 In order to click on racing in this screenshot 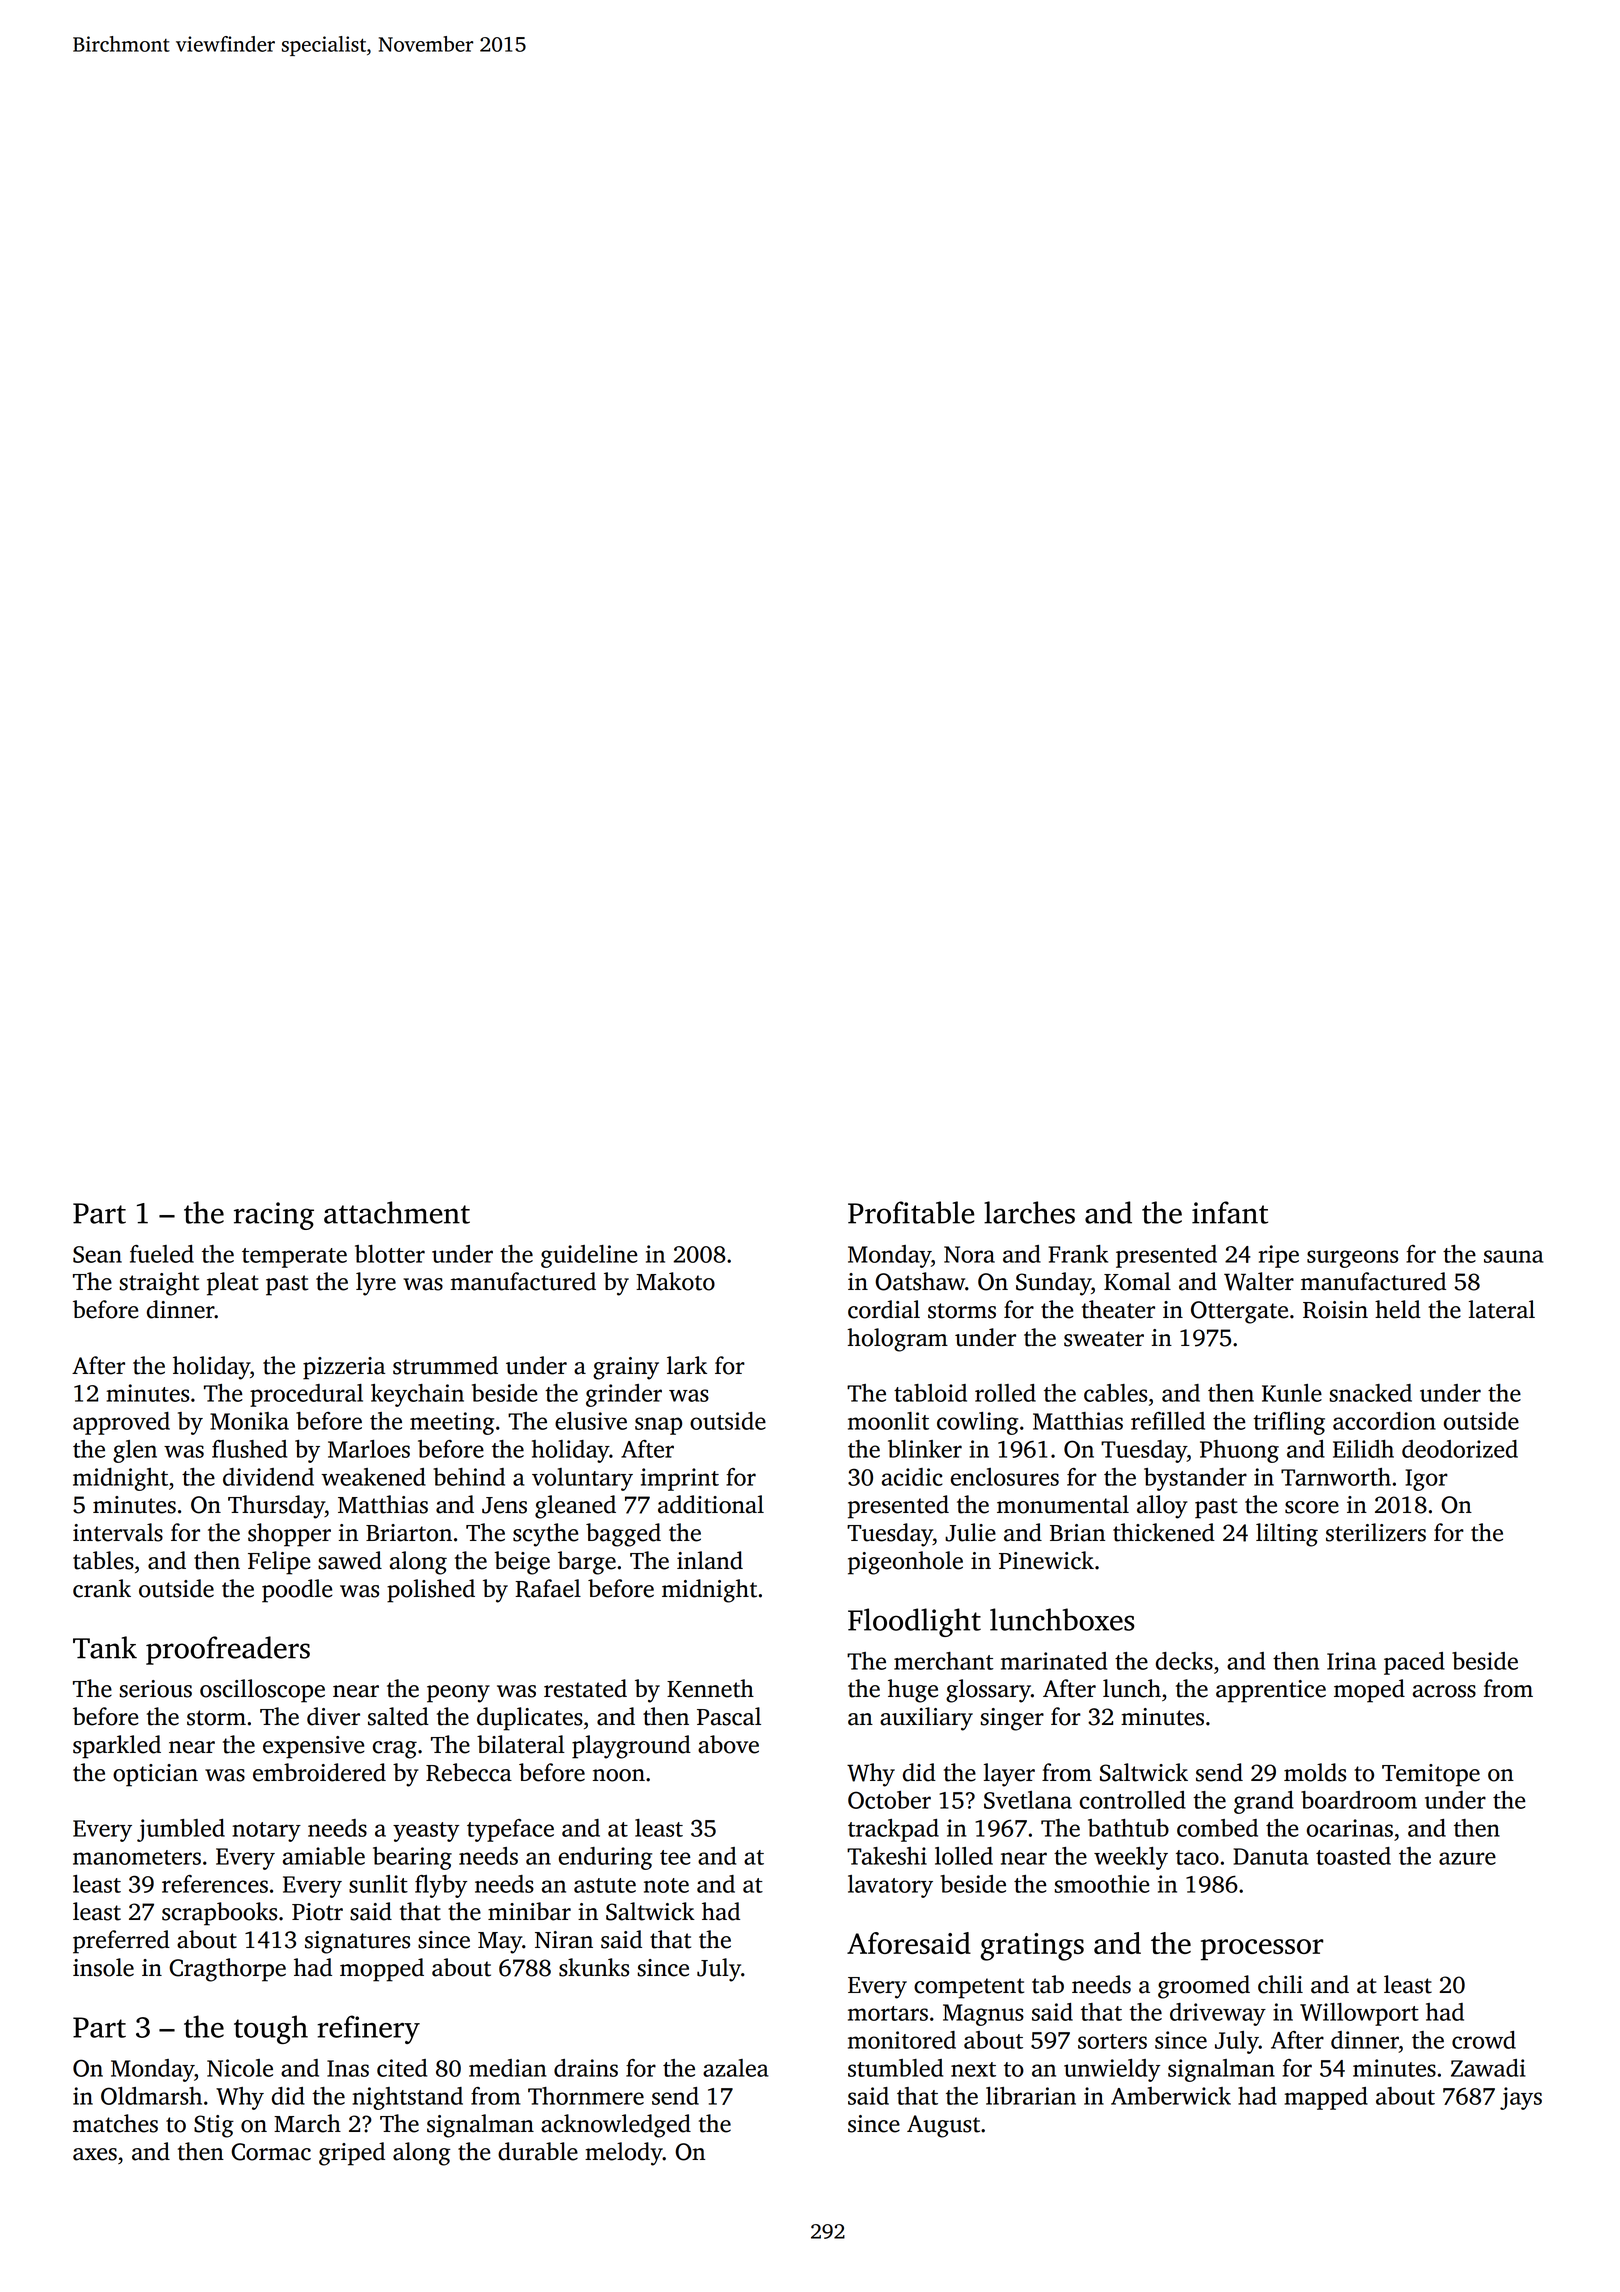, I will do `click(274, 1216)`.
